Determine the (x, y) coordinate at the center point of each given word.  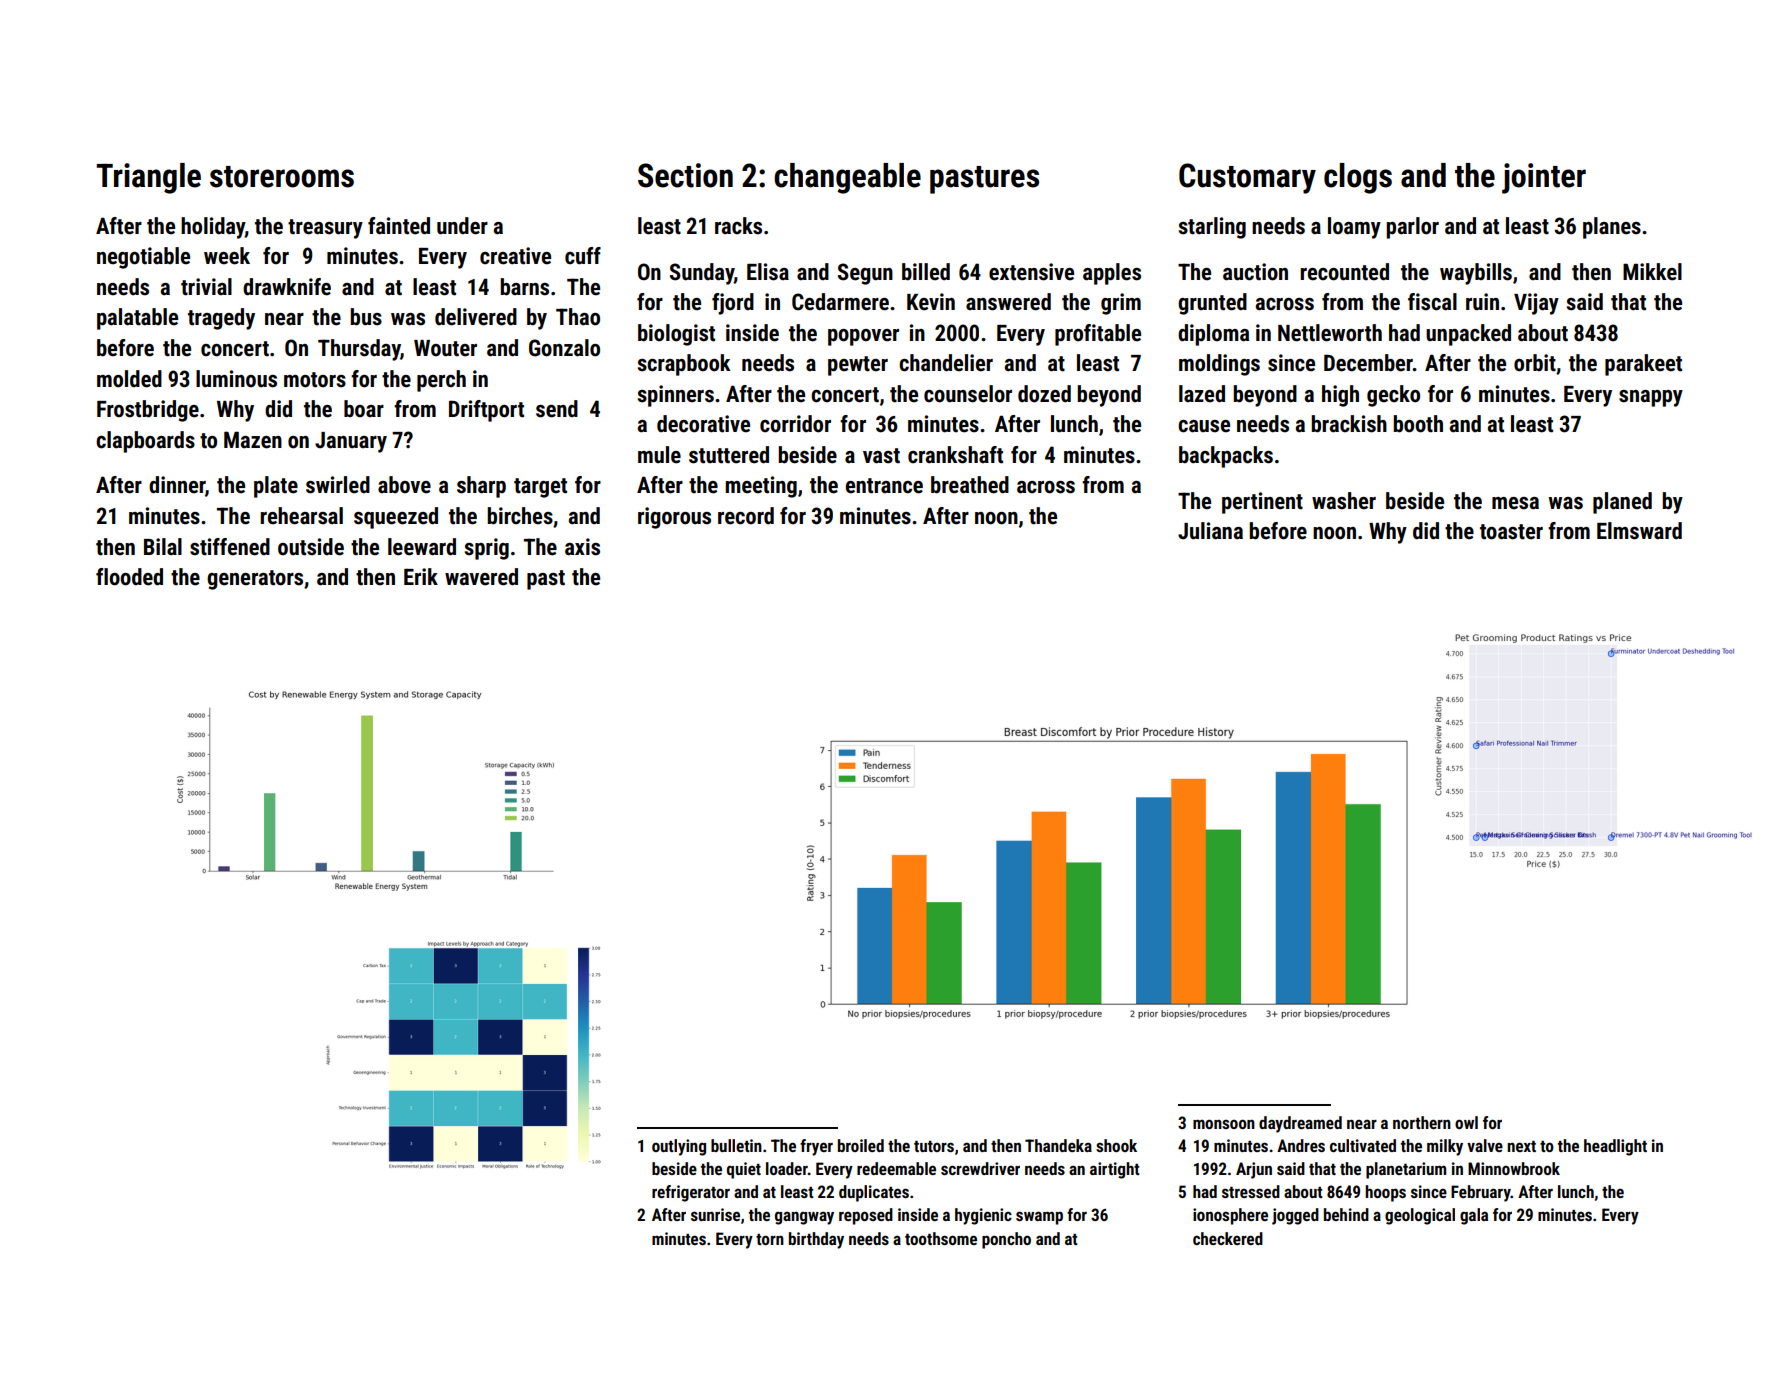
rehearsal (301, 516)
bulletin (736, 1145)
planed (1622, 503)
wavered (481, 577)
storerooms (282, 177)
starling (1212, 228)
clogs (1358, 178)
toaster (1511, 532)
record (746, 516)
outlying (679, 1147)
